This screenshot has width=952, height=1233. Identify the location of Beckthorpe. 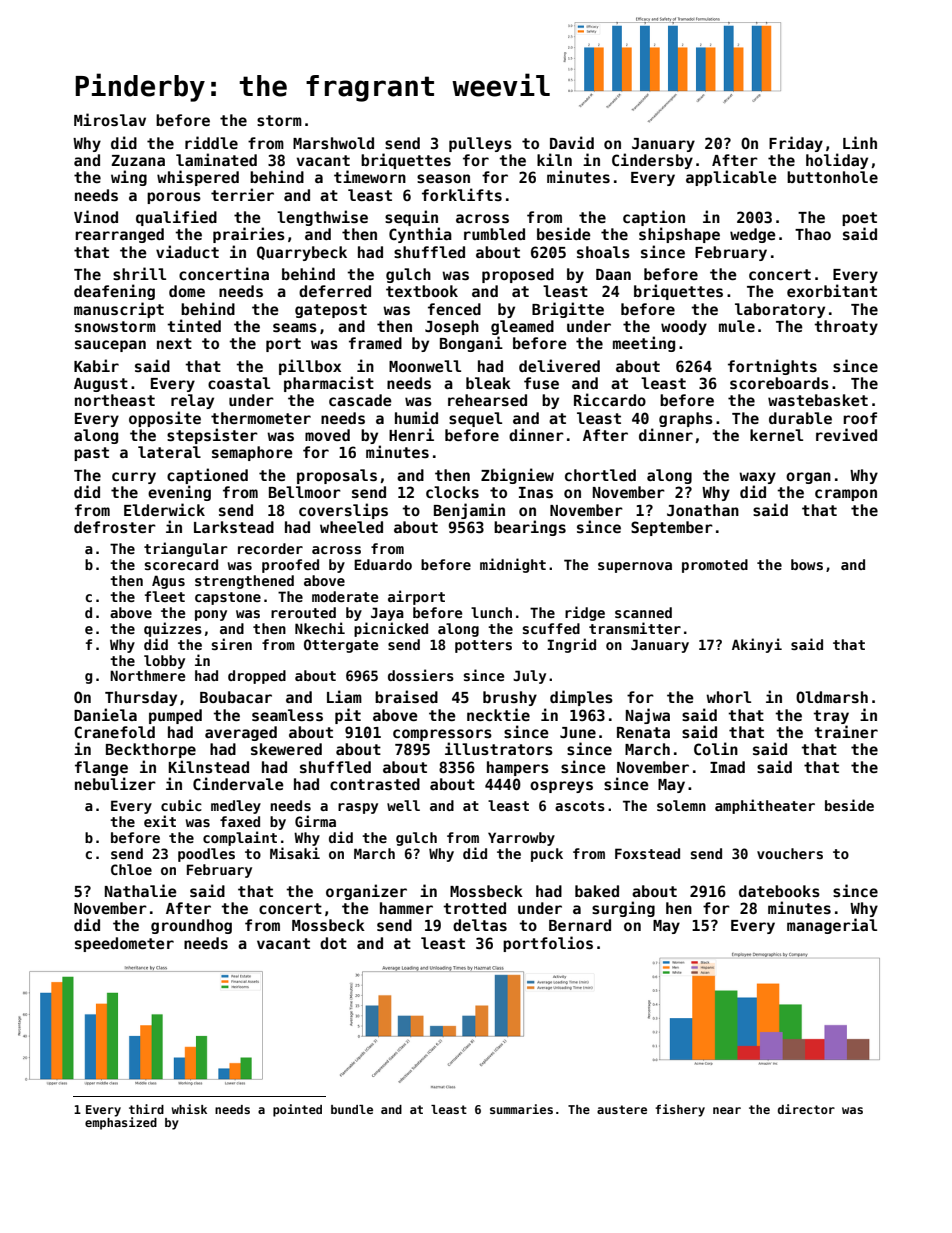
(151, 750).
